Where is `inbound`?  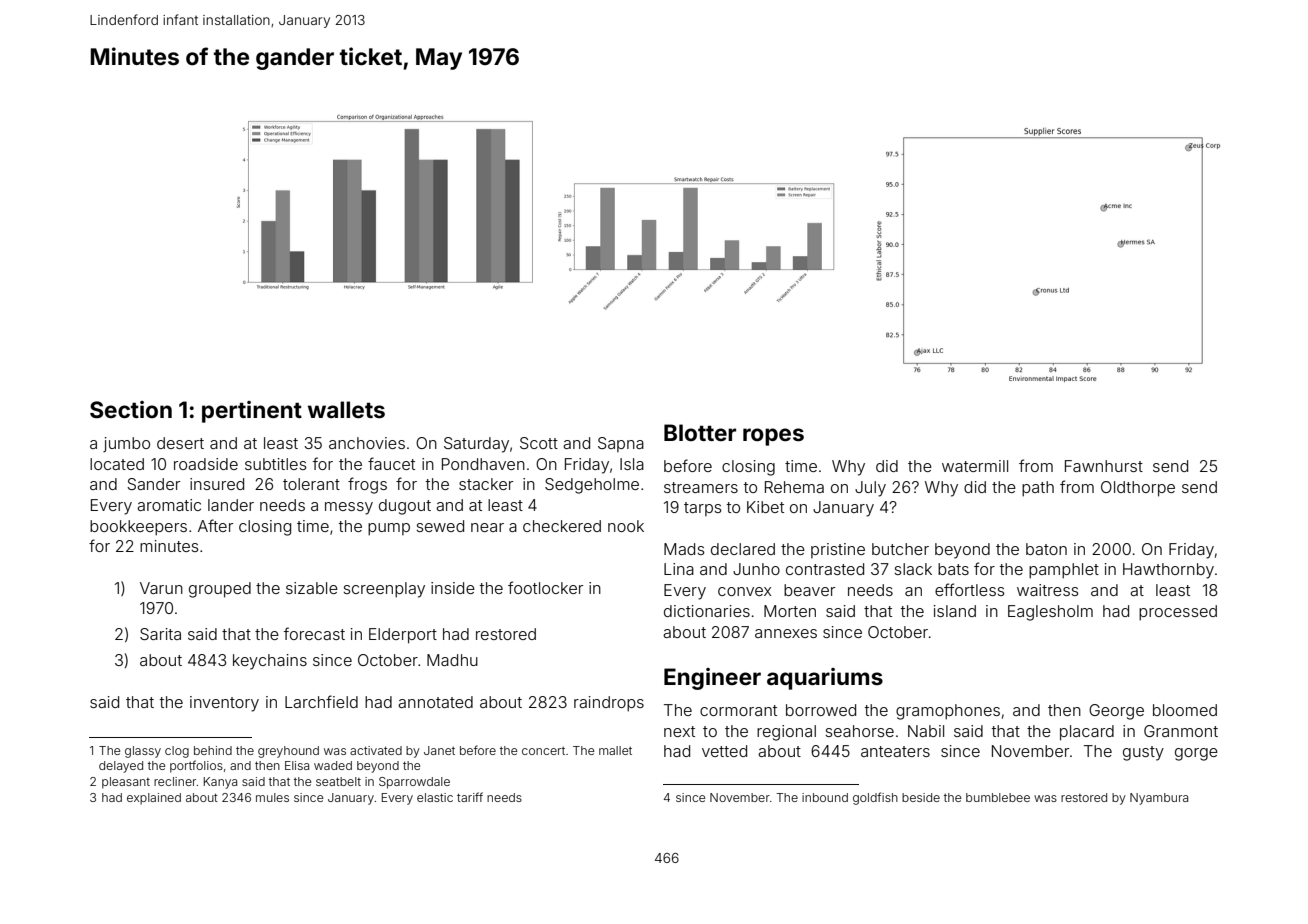
inbound is located at coordinates (825, 797).
